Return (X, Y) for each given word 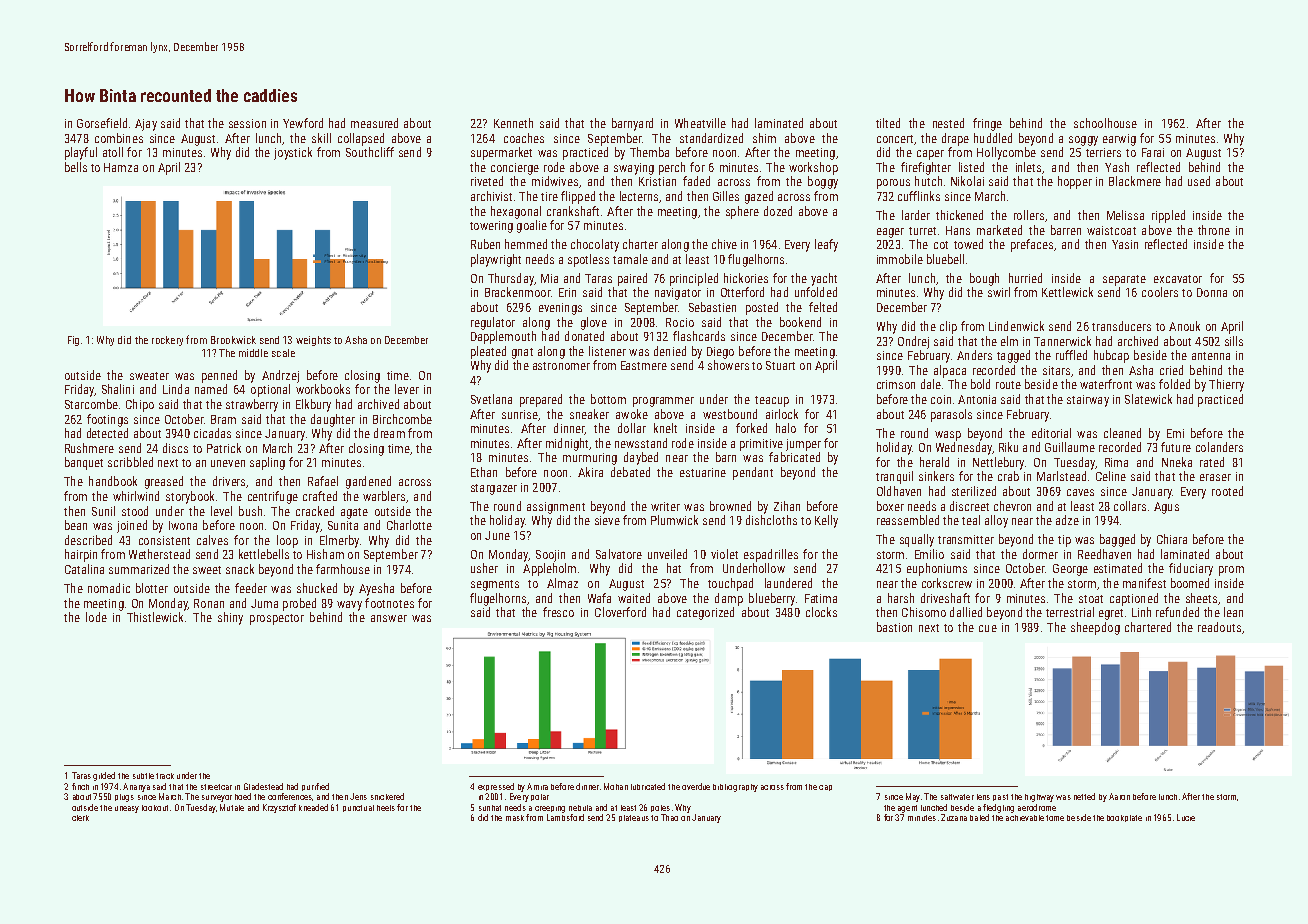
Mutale (232, 807)
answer (389, 618)
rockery (167, 341)
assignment (556, 508)
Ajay (146, 125)
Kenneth (513, 123)
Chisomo (924, 612)
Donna (1212, 292)
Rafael (323, 481)
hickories (746, 278)
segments (495, 585)
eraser (1215, 477)
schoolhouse (1105, 123)
